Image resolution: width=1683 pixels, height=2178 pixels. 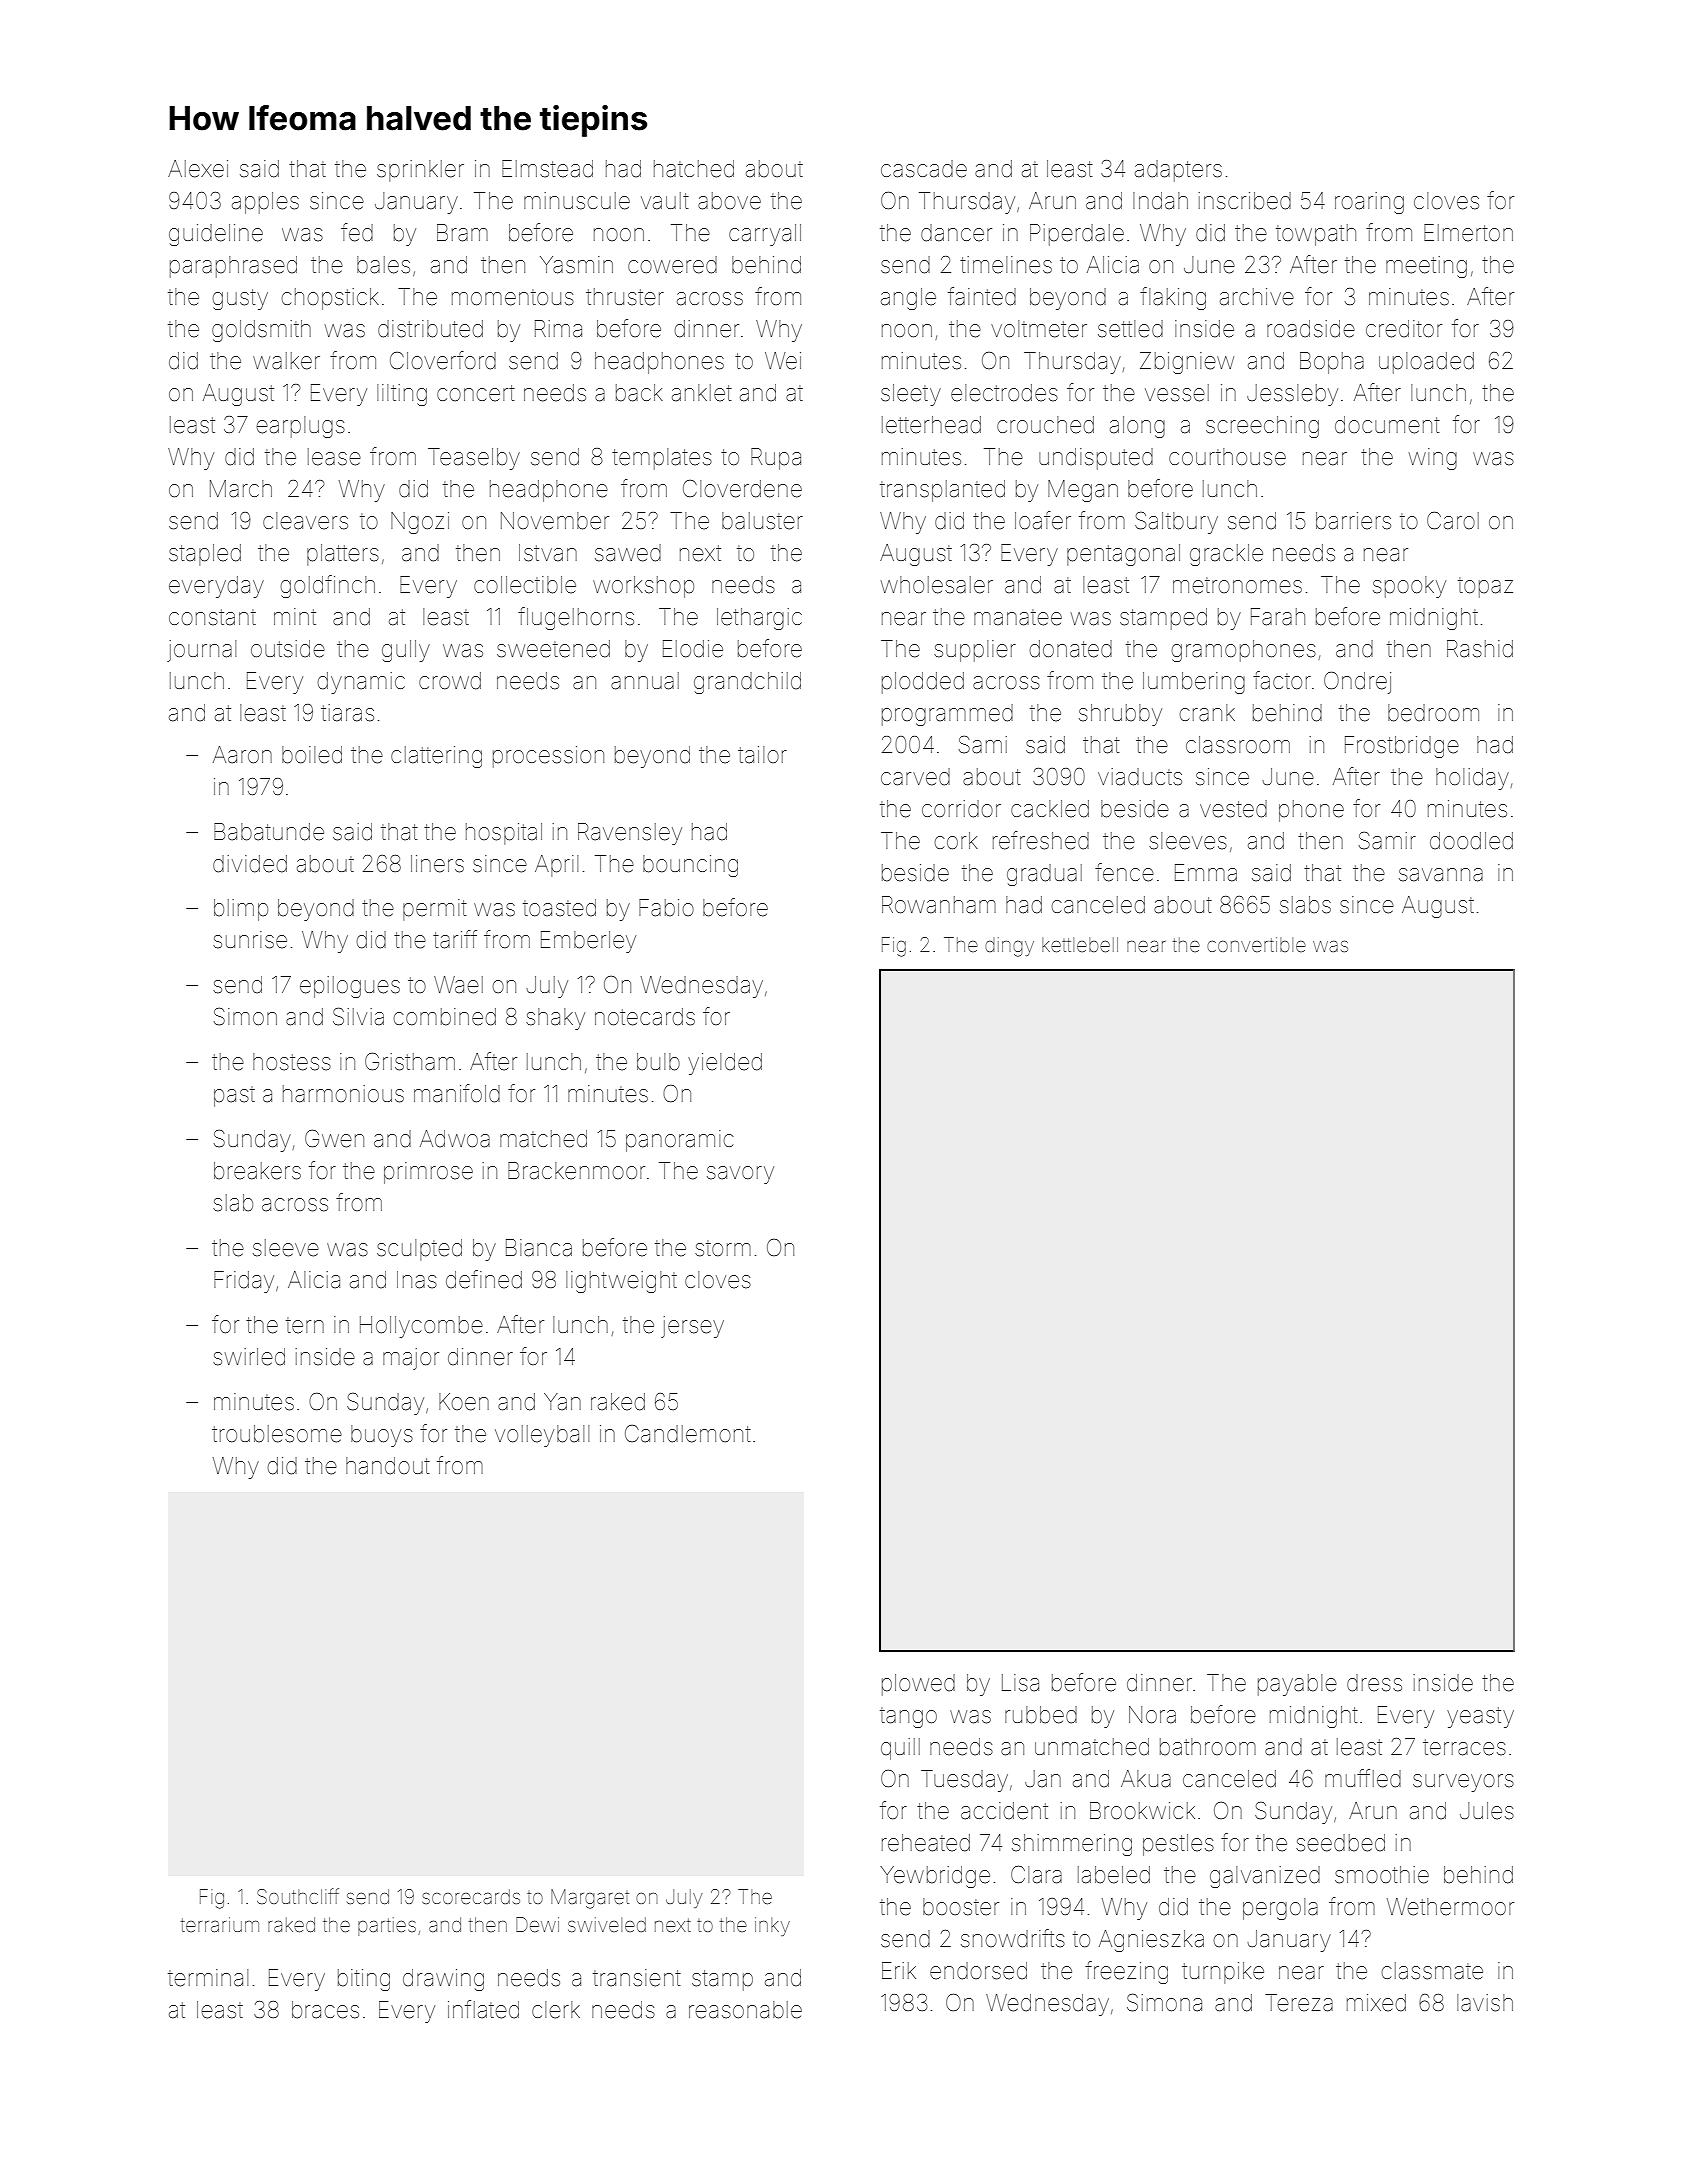 What do you see at coordinates (978, 1971) in the screenshot?
I see `endorsed` at bounding box center [978, 1971].
